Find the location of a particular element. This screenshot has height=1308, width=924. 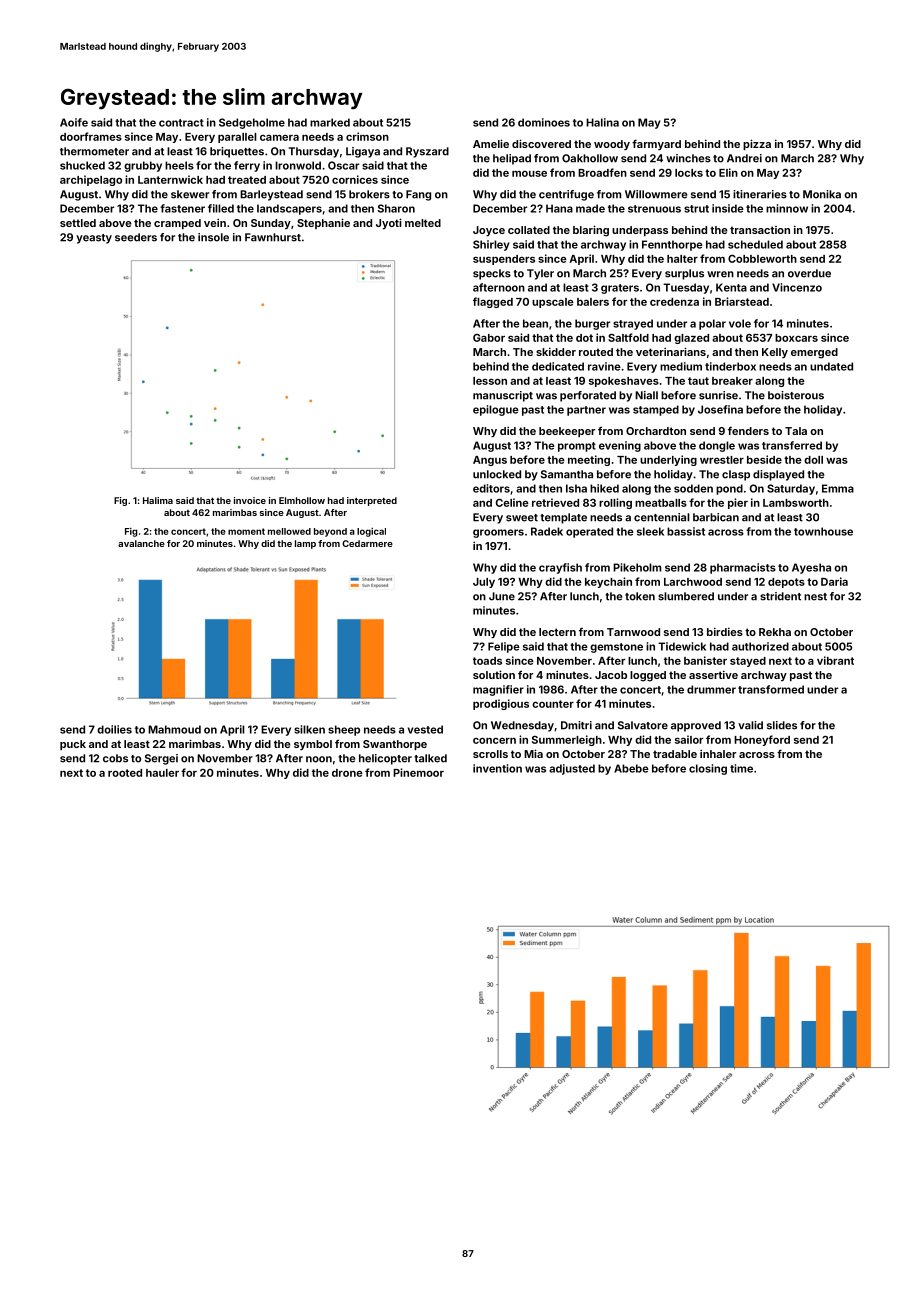

invention is located at coordinates (497, 768).
